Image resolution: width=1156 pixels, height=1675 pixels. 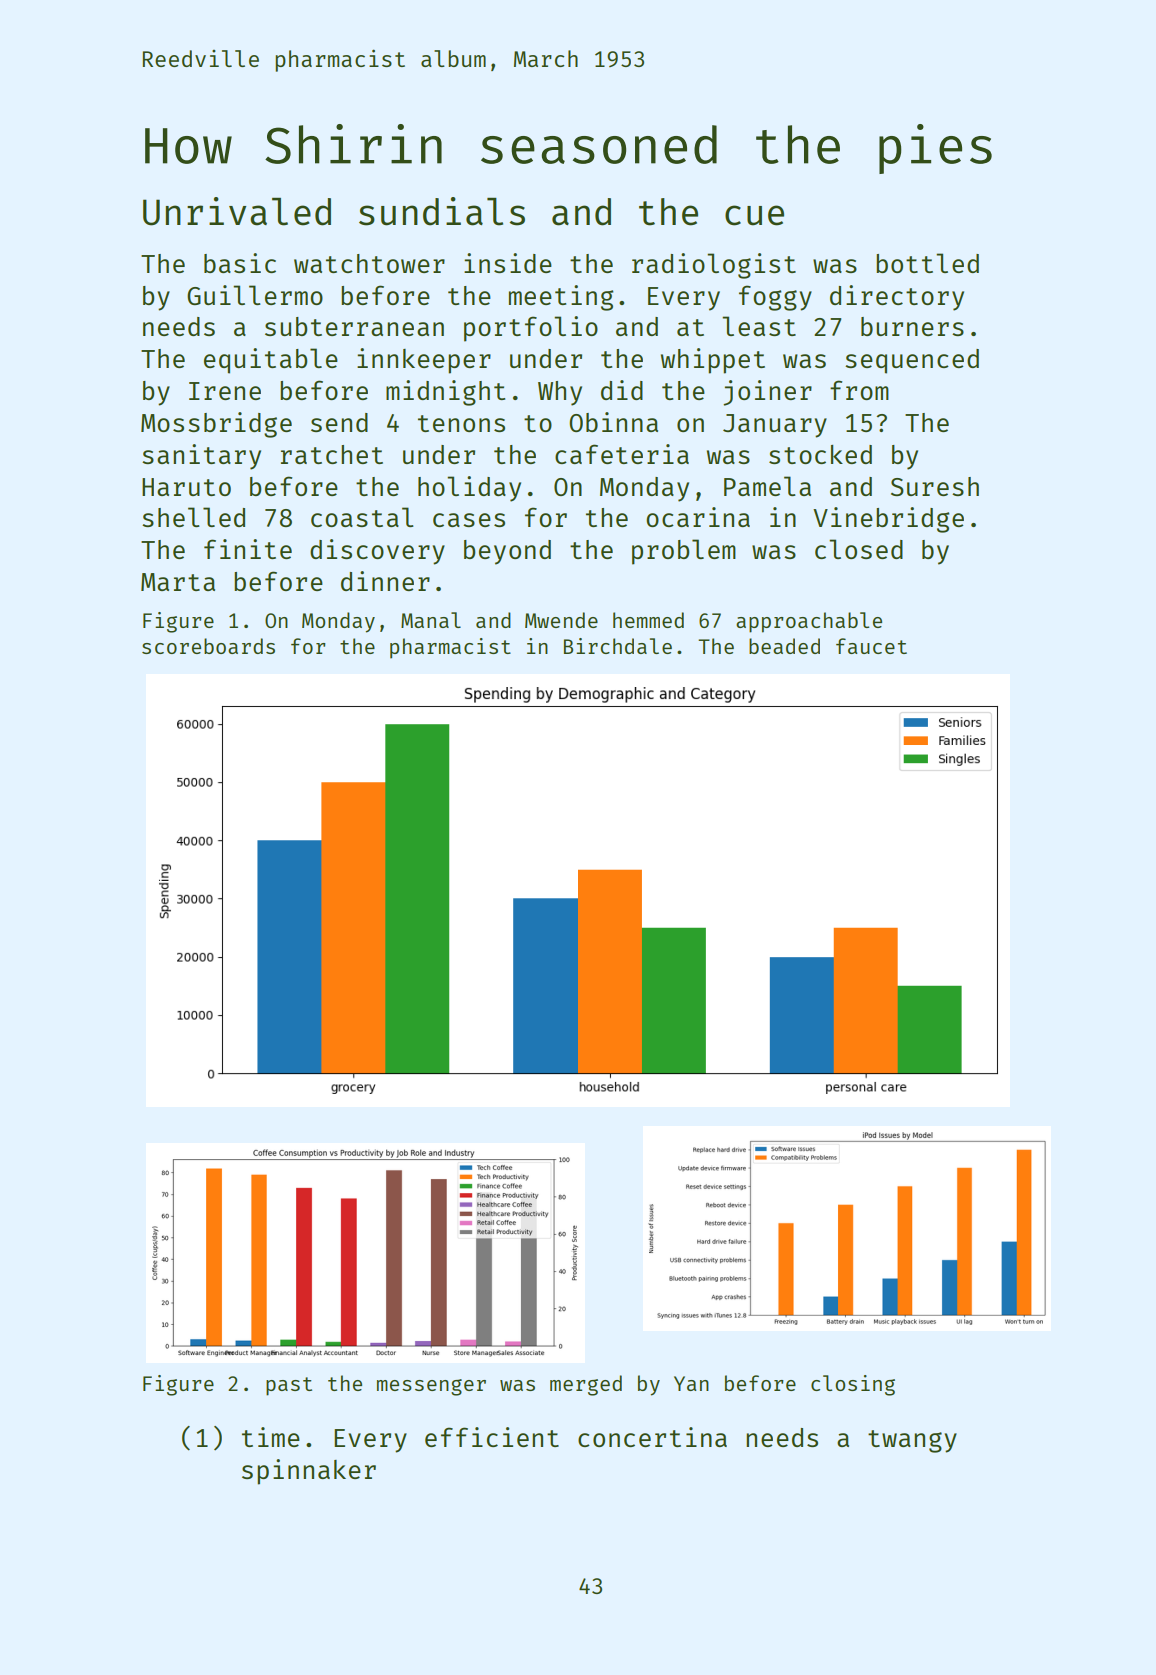 I want to click on Vinebridge, so click(x=888, y=520).
